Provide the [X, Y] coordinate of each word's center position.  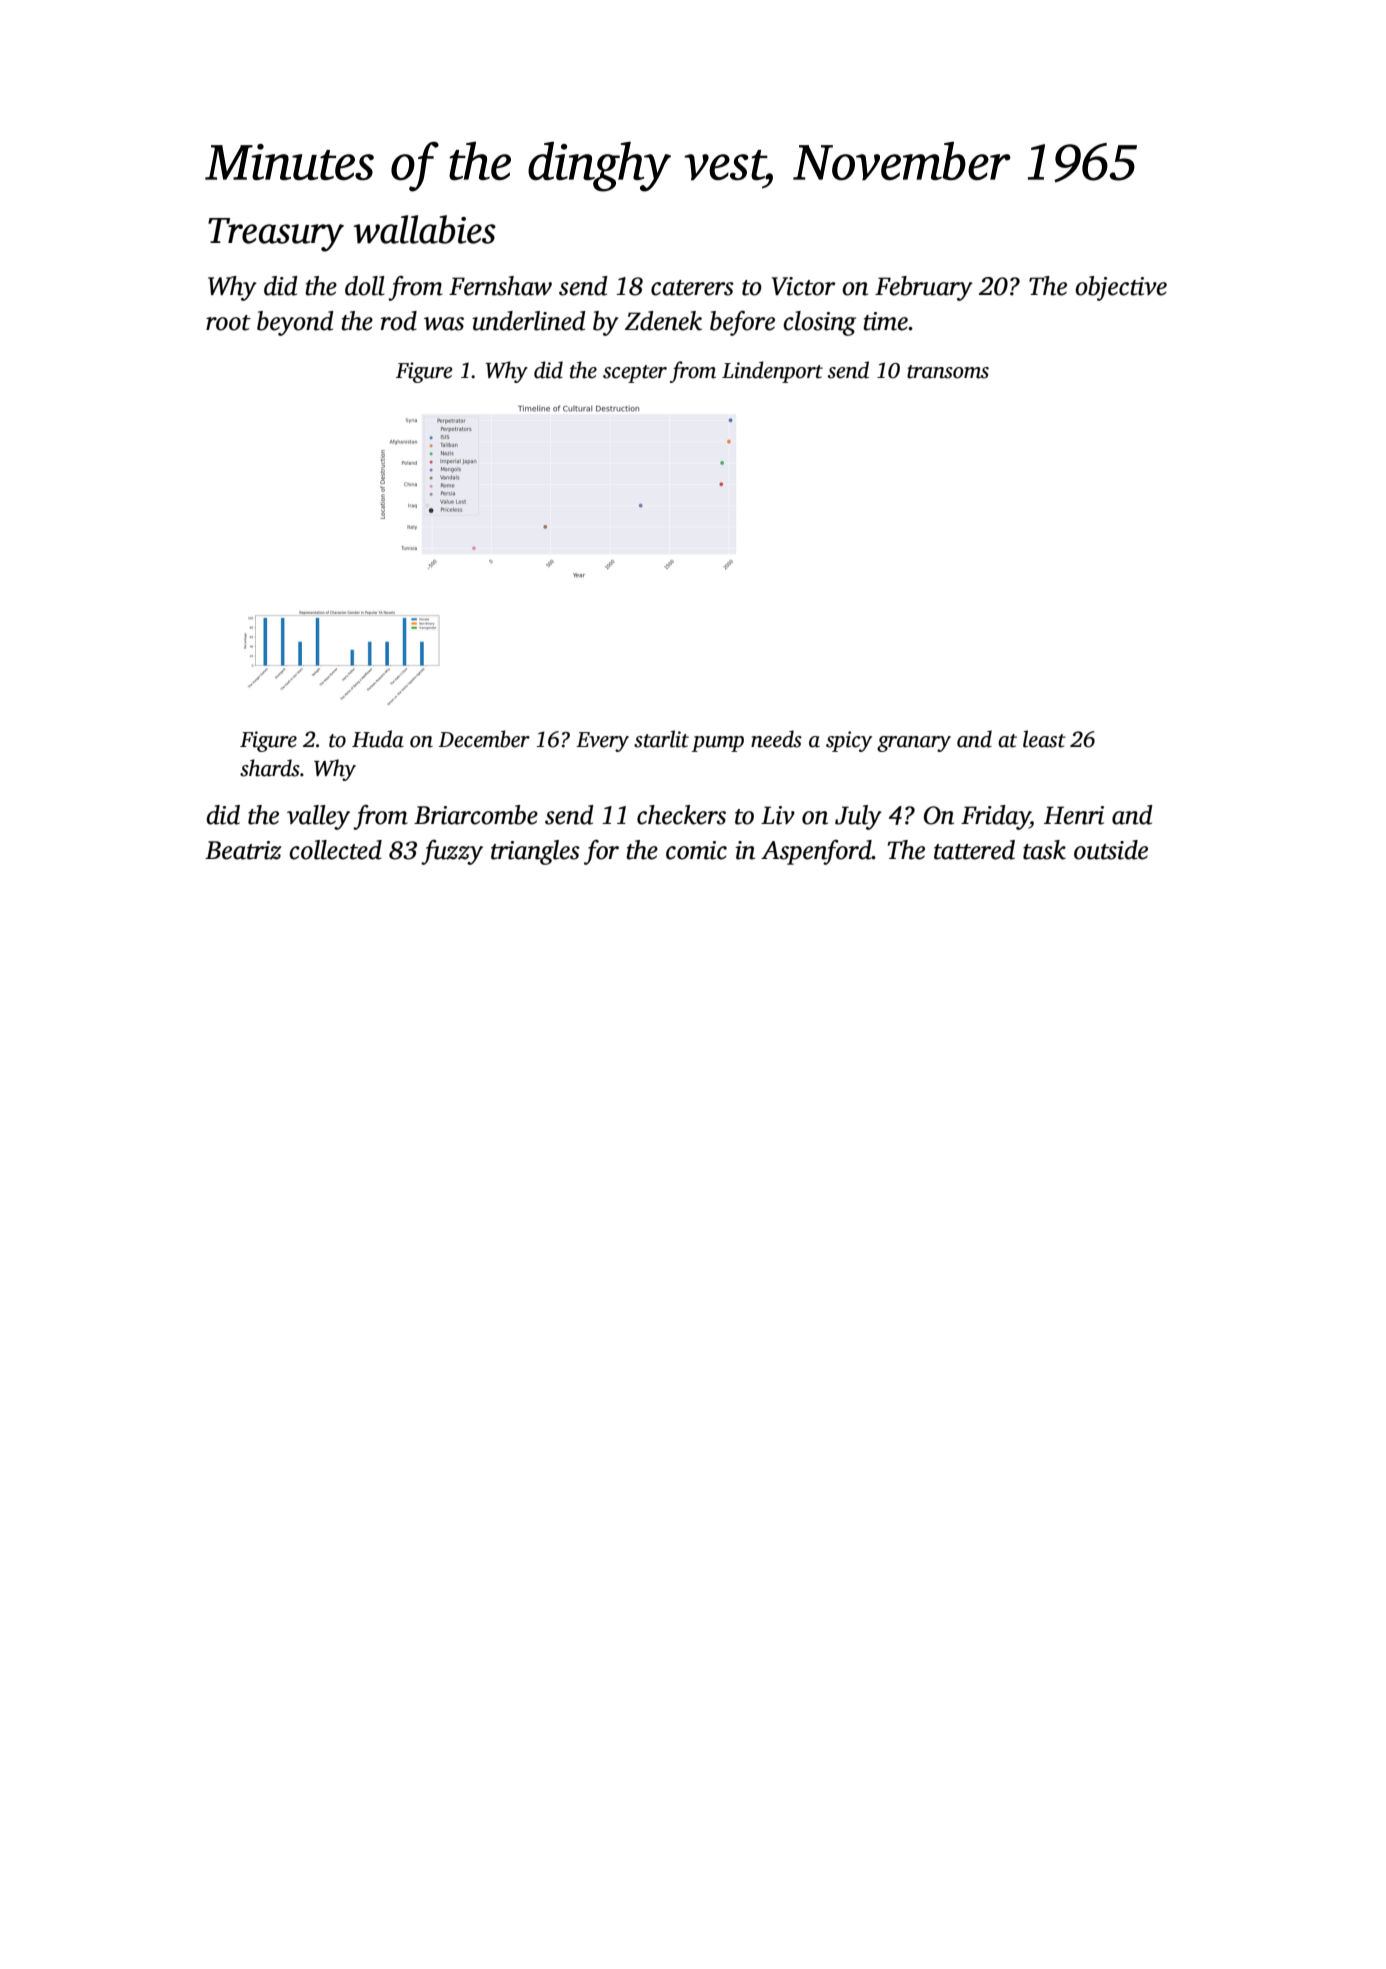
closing [819, 323]
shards [270, 768]
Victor [803, 286]
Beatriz [243, 850]
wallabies [424, 229]
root [228, 323]
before [742, 323]
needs [776, 739]
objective [1121, 288]
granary [914, 744]
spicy [849, 741]
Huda [378, 739]
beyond [295, 323]
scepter [635, 374]
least [1044, 739]
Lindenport [772, 372]
